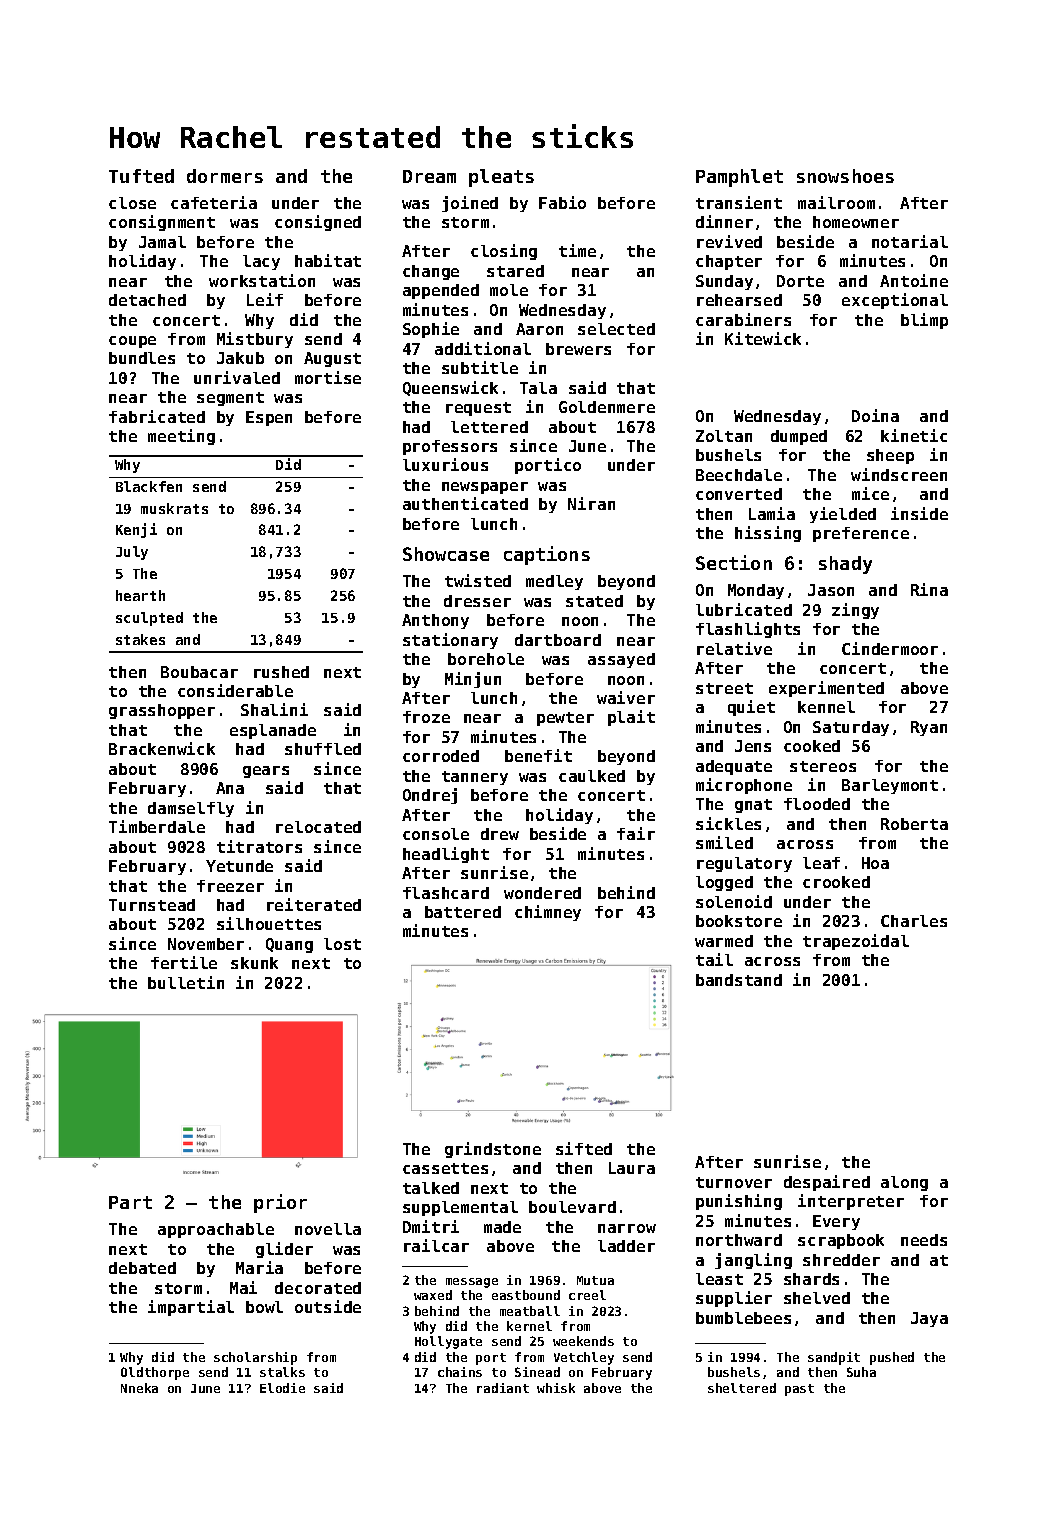  I want to click on Elodie, so click(282, 1388).
